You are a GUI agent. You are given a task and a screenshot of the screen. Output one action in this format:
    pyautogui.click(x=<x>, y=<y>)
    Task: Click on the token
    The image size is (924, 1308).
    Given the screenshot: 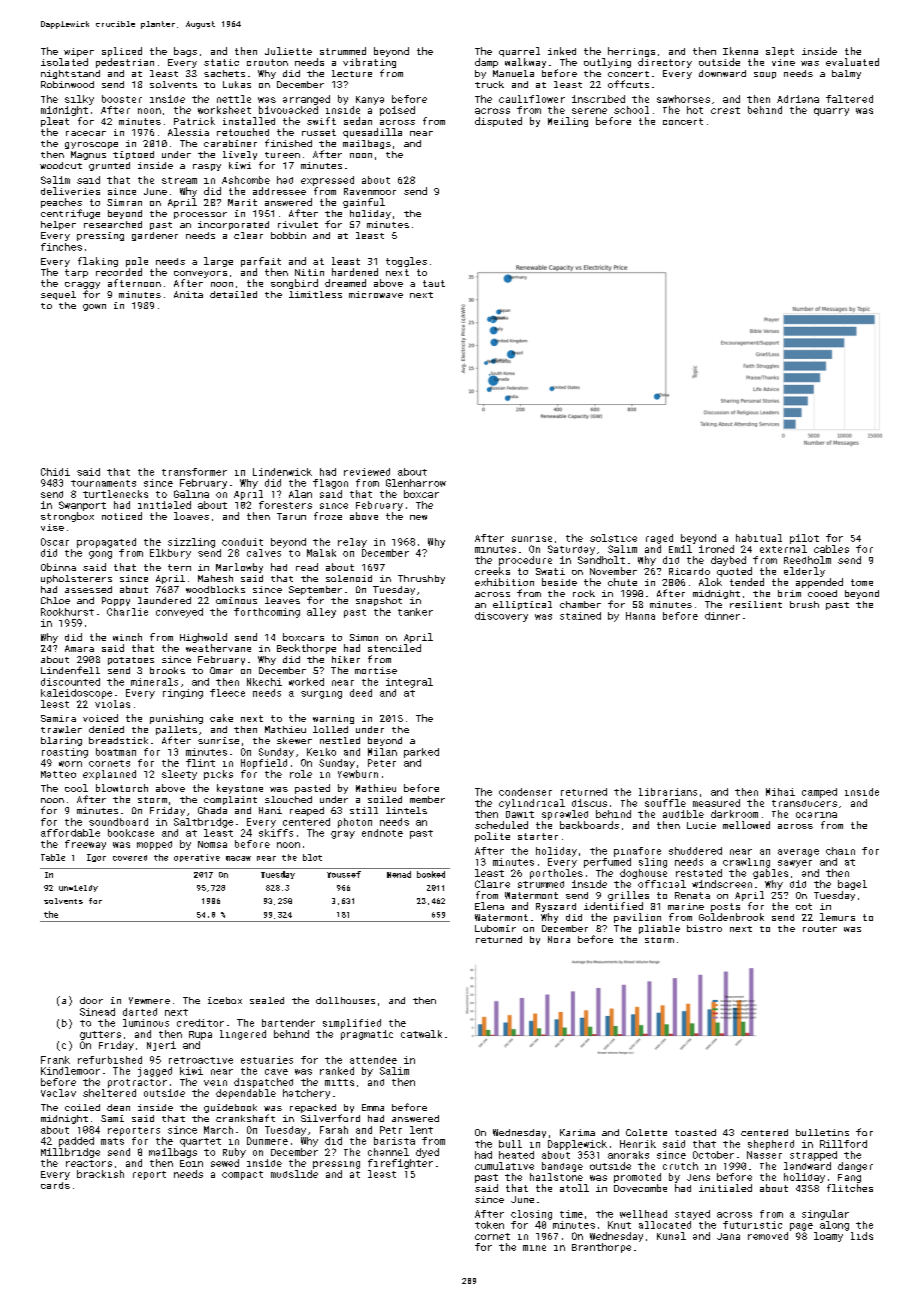 What is the action you would take?
    pyautogui.click(x=489, y=1225)
